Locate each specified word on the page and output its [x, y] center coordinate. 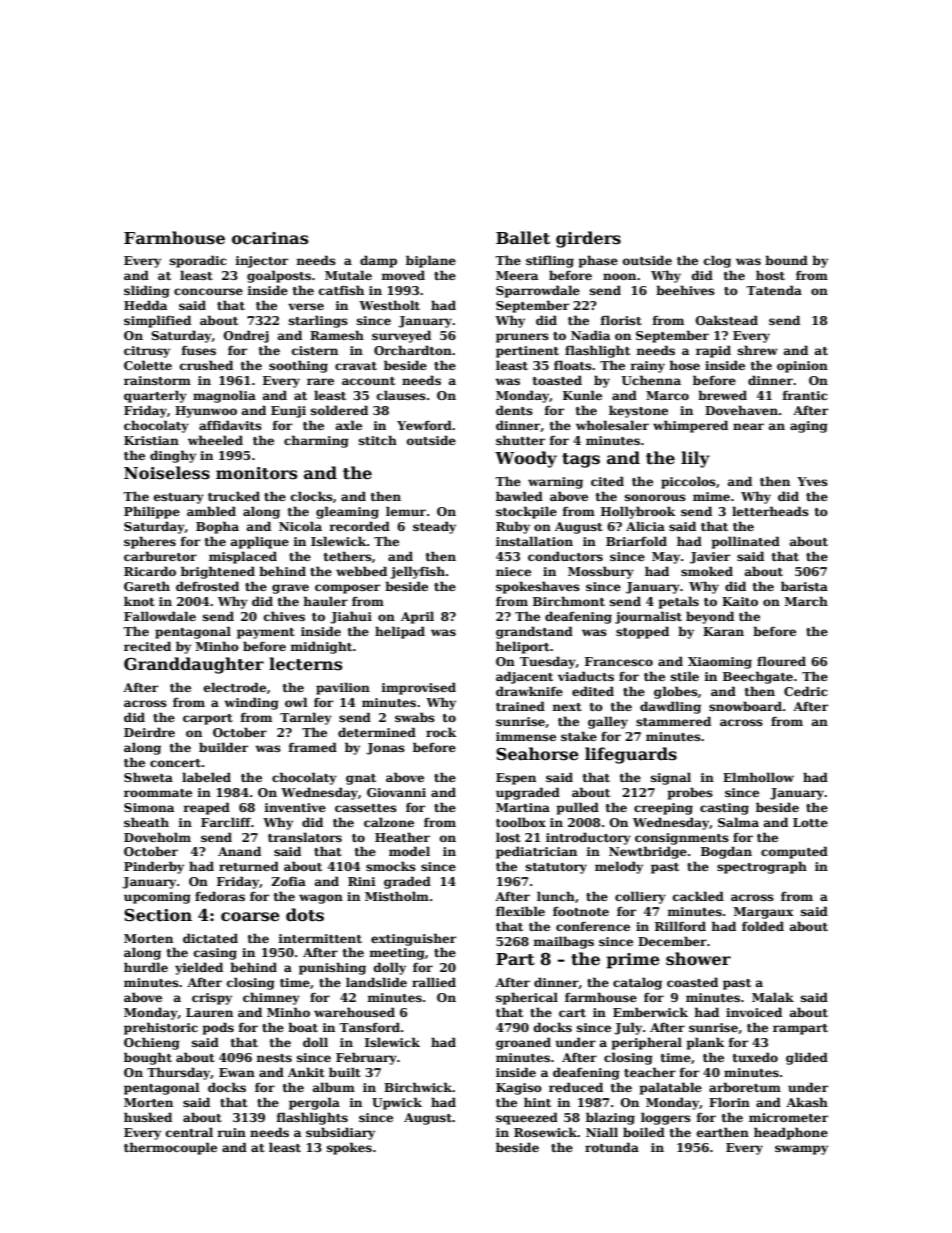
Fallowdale [160, 616]
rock [441, 732]
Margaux [764, 913]
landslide [376, 982]
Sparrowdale [538, 291]
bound [786, 260]
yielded [199, 968]
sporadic [198, 261]
